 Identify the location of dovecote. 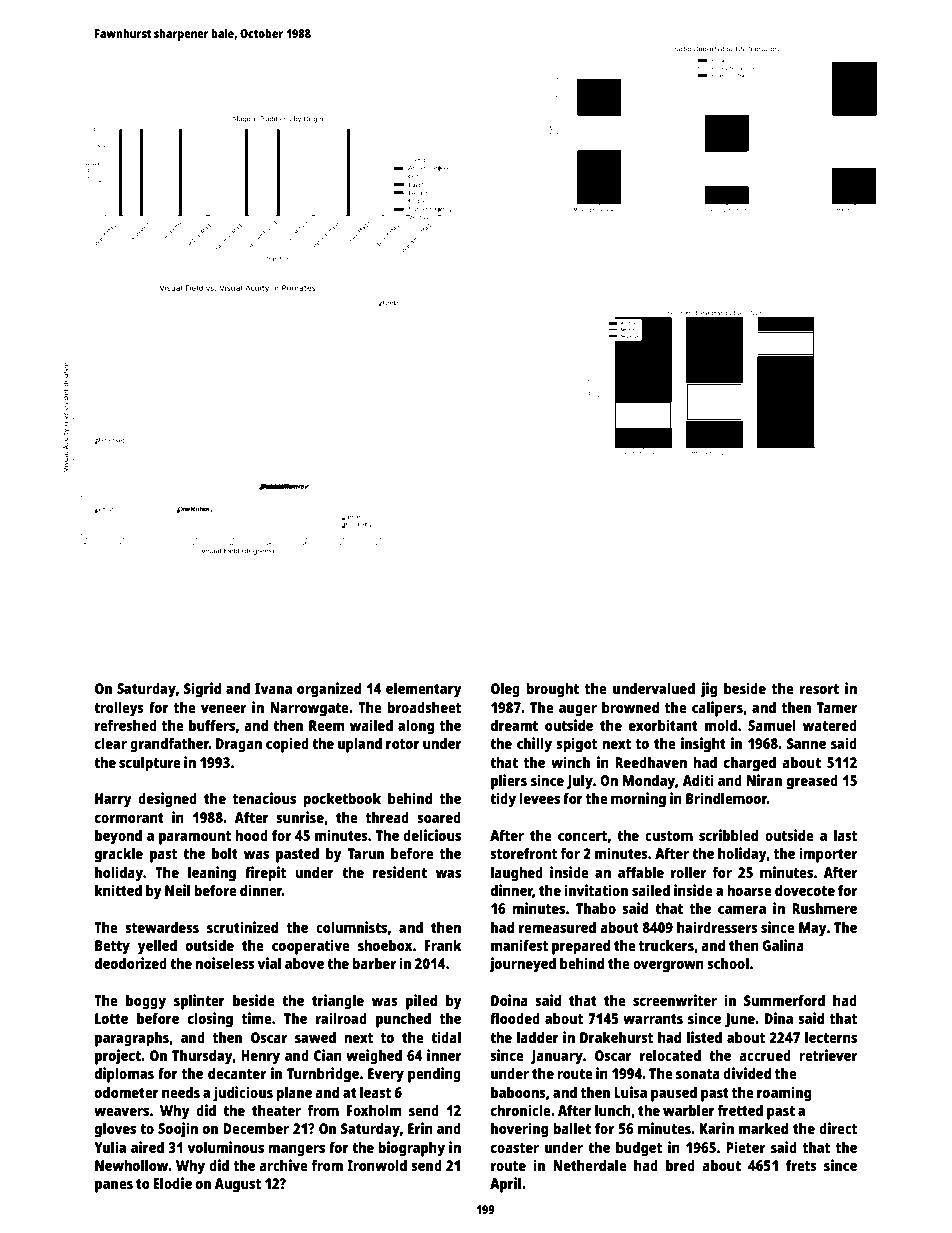
(805, 890).
